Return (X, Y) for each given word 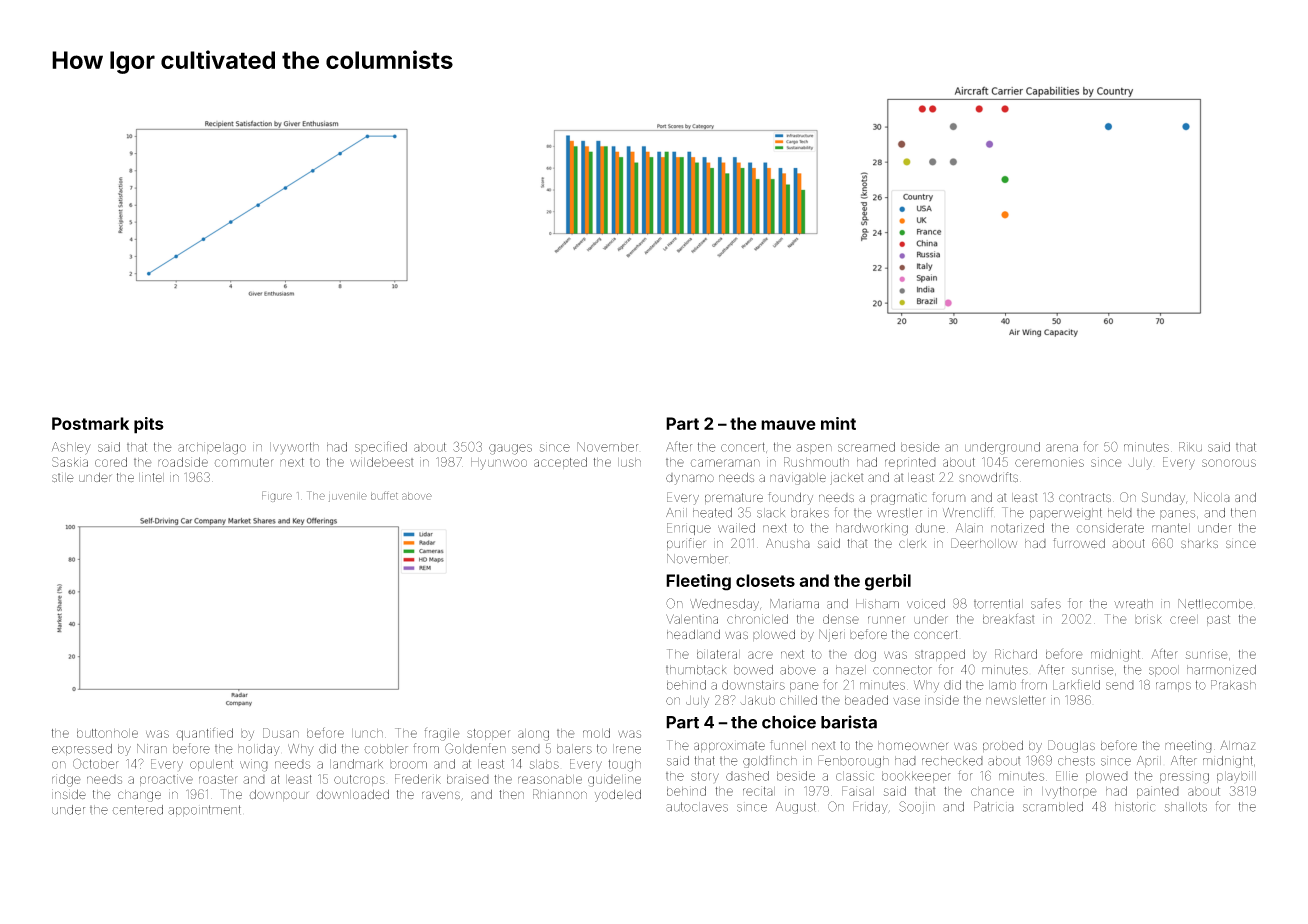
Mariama (794, 604)
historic (1135, 807)
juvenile (348, 497)
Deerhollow (984, 543)
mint (838, 423)
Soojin (917, 807)
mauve (788, 425)
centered (137, 810)
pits (149, 425)
